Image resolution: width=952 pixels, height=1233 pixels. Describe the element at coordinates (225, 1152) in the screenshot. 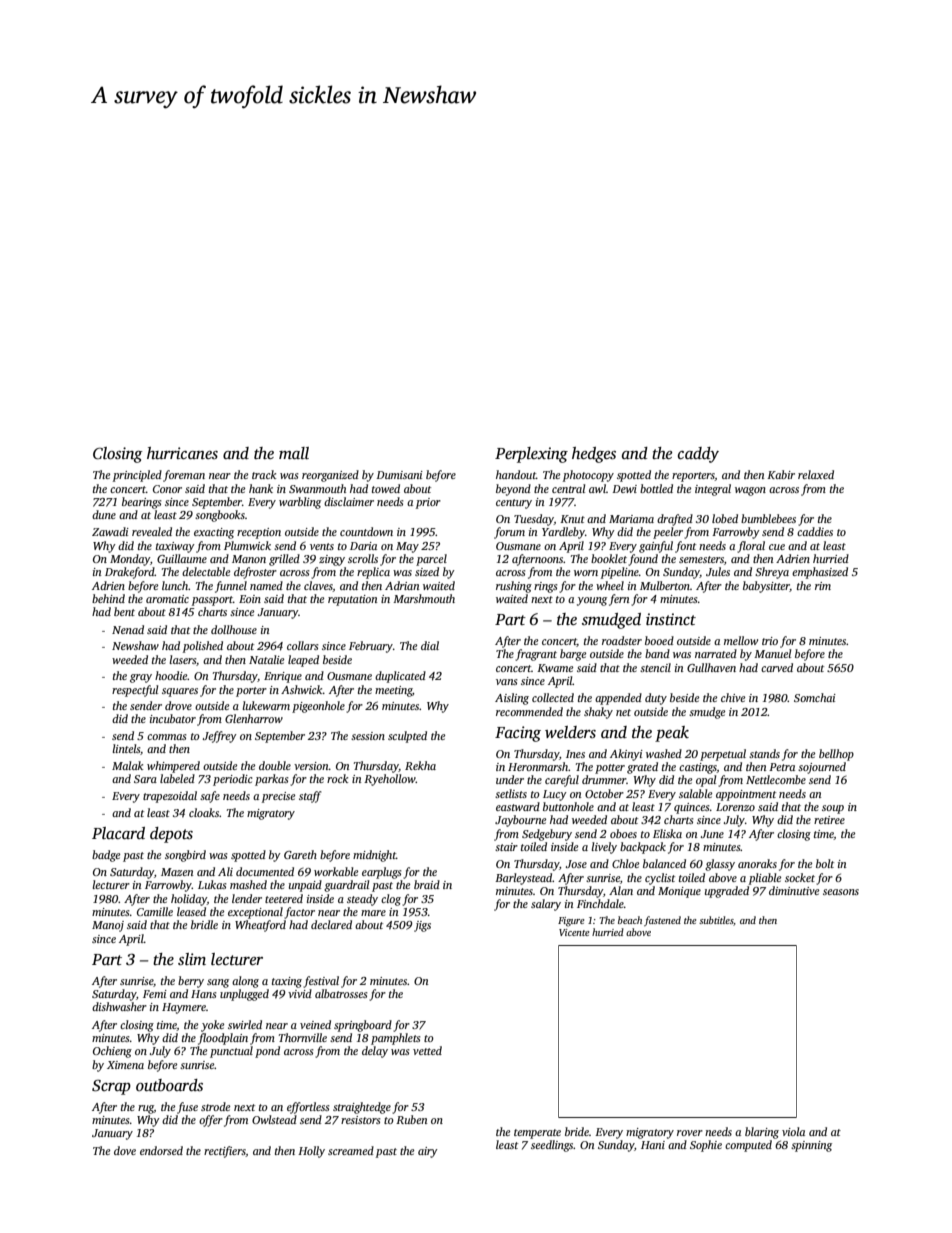

I see `rectifiers` at that location.
